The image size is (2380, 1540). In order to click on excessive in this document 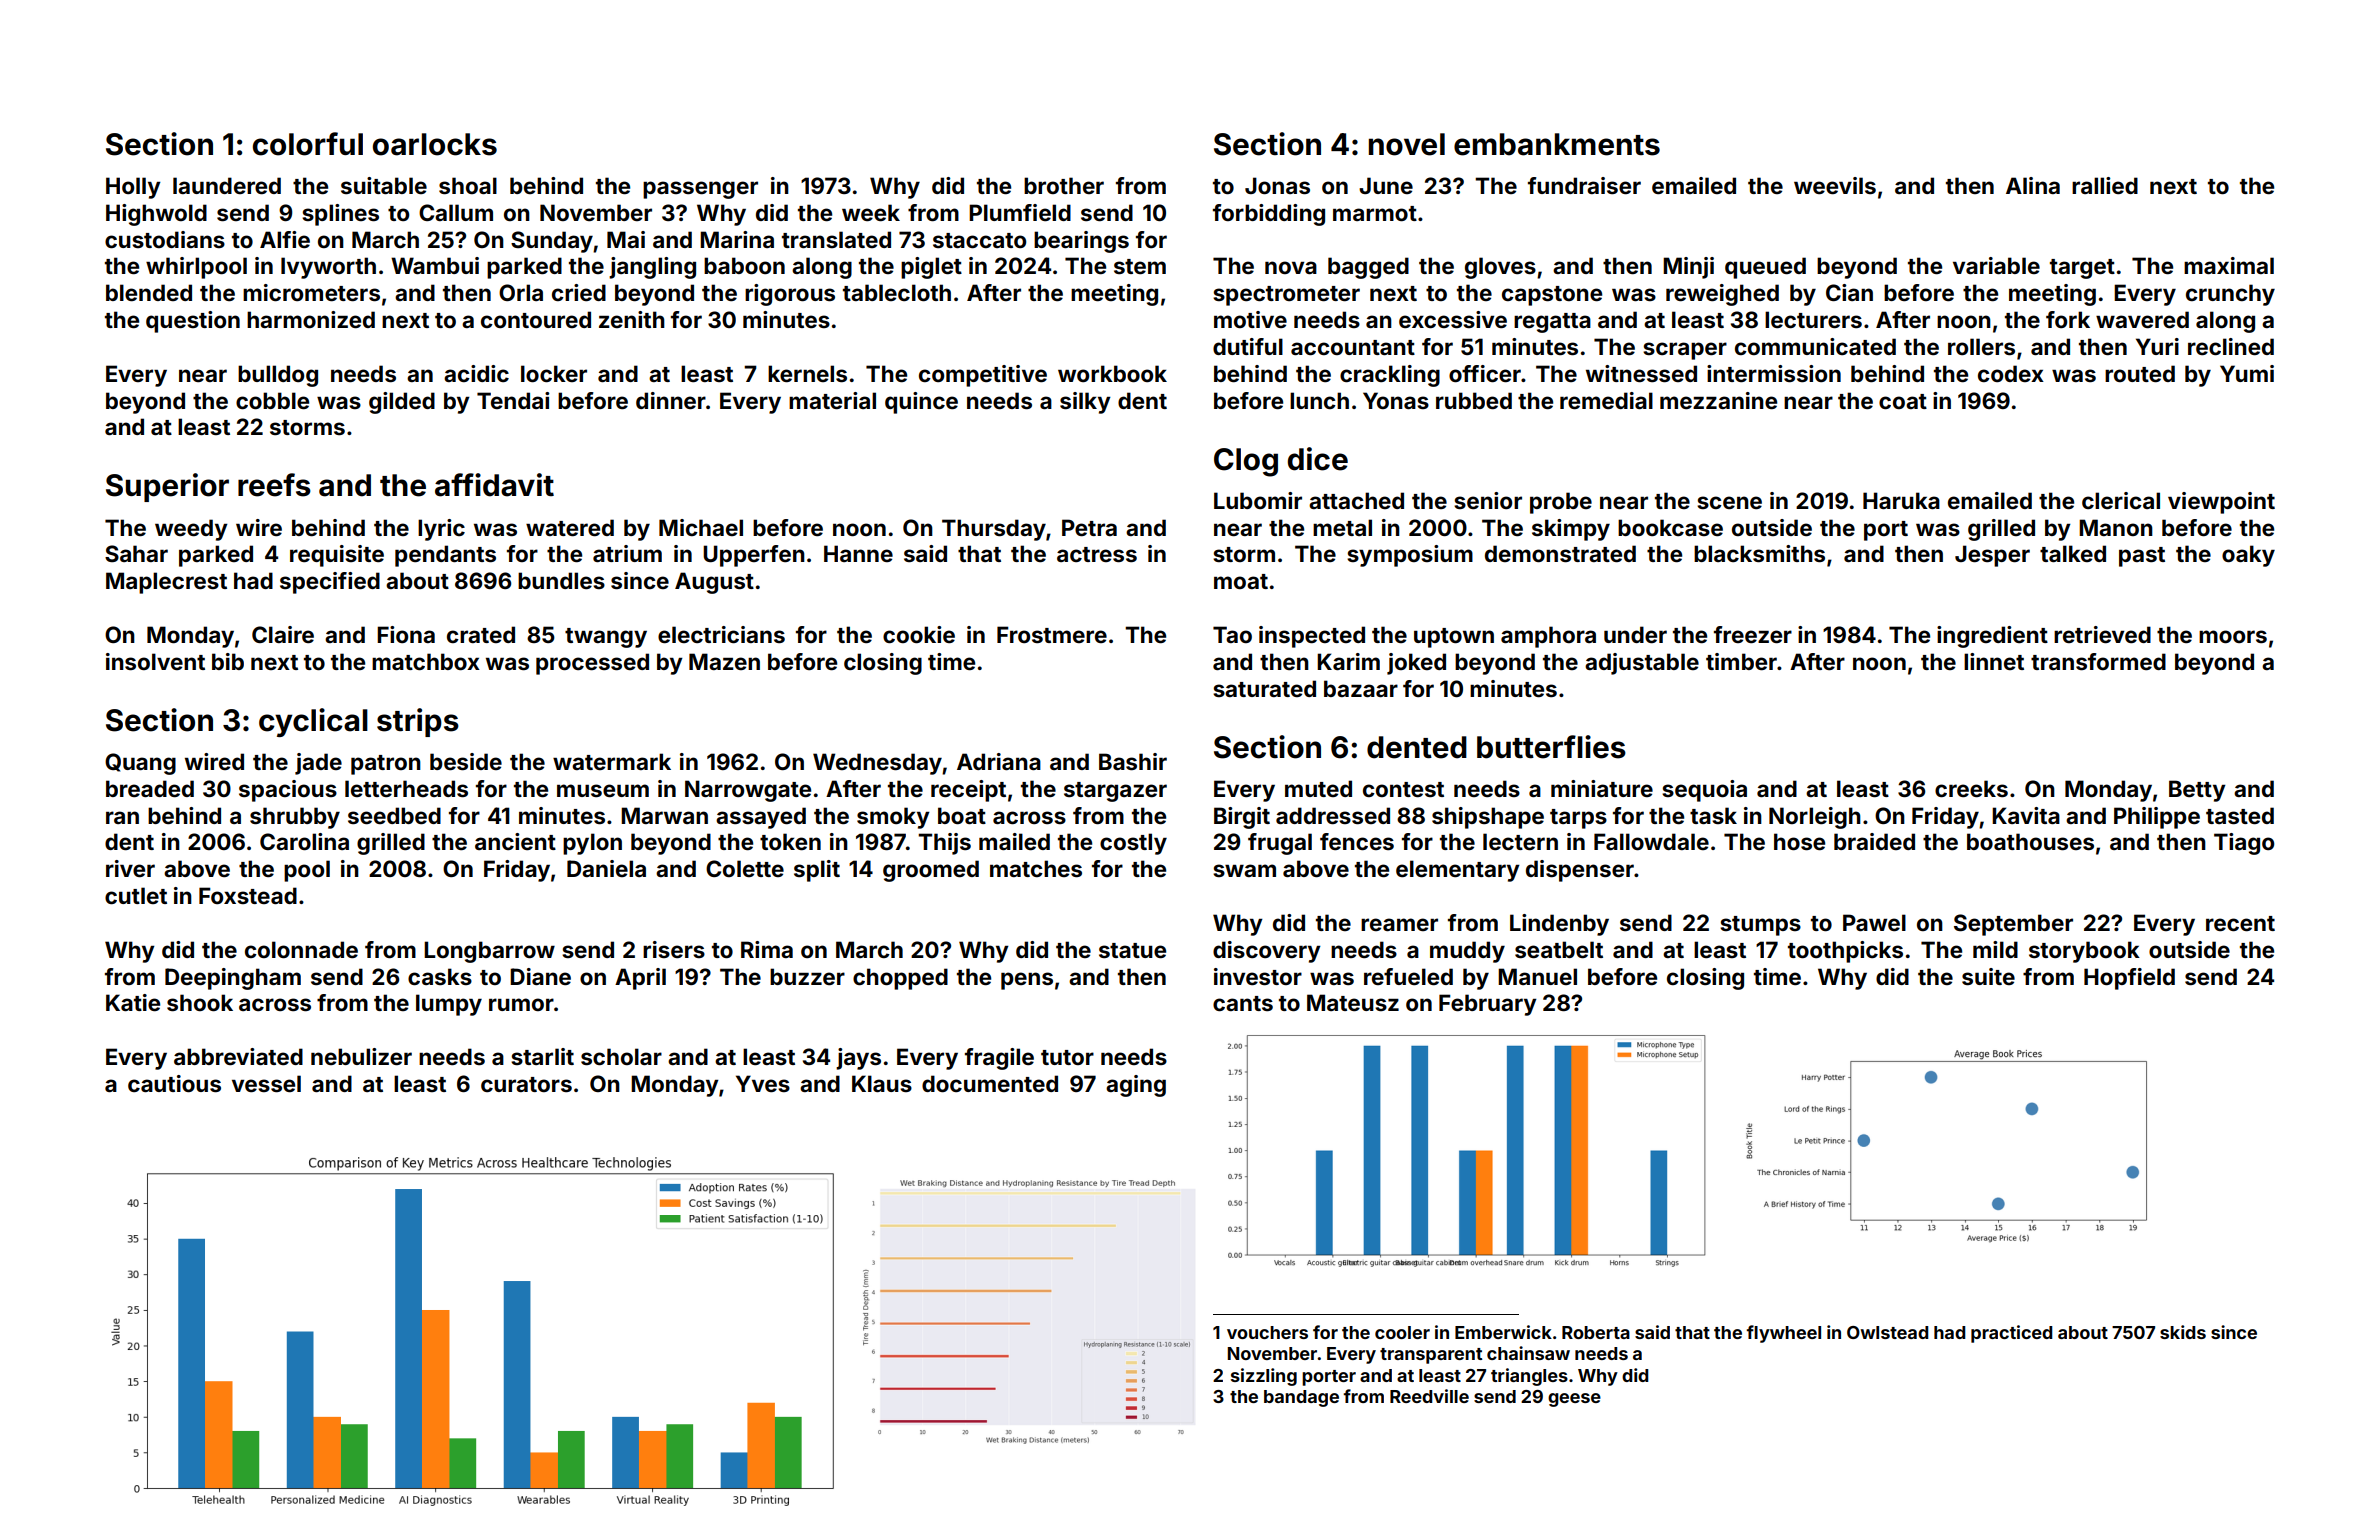, I will do `click(1453, 320)`.
